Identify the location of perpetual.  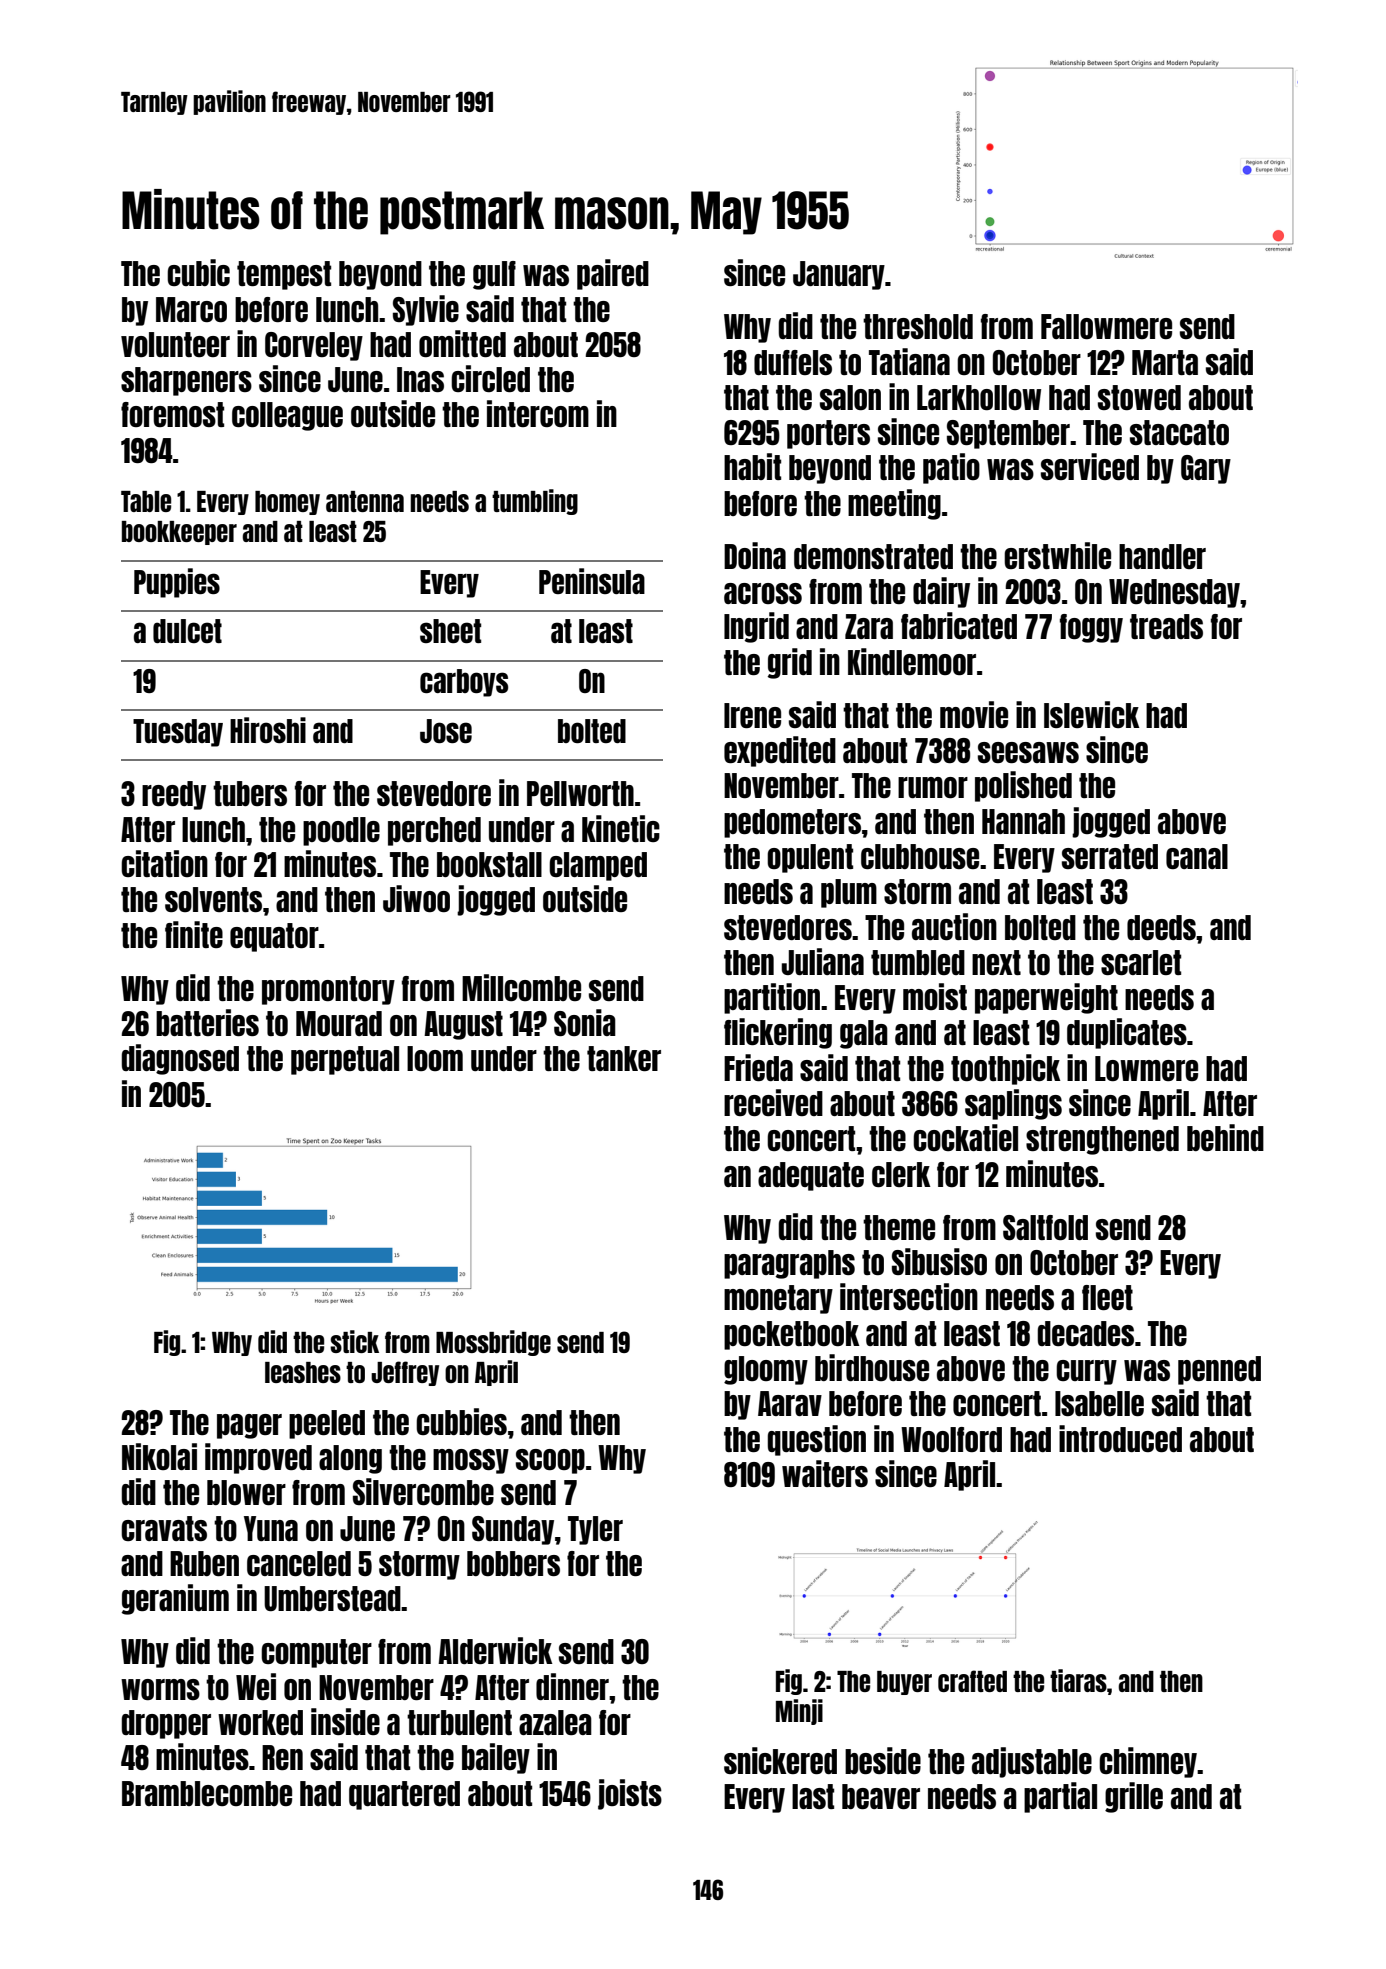
(345, 1060).
